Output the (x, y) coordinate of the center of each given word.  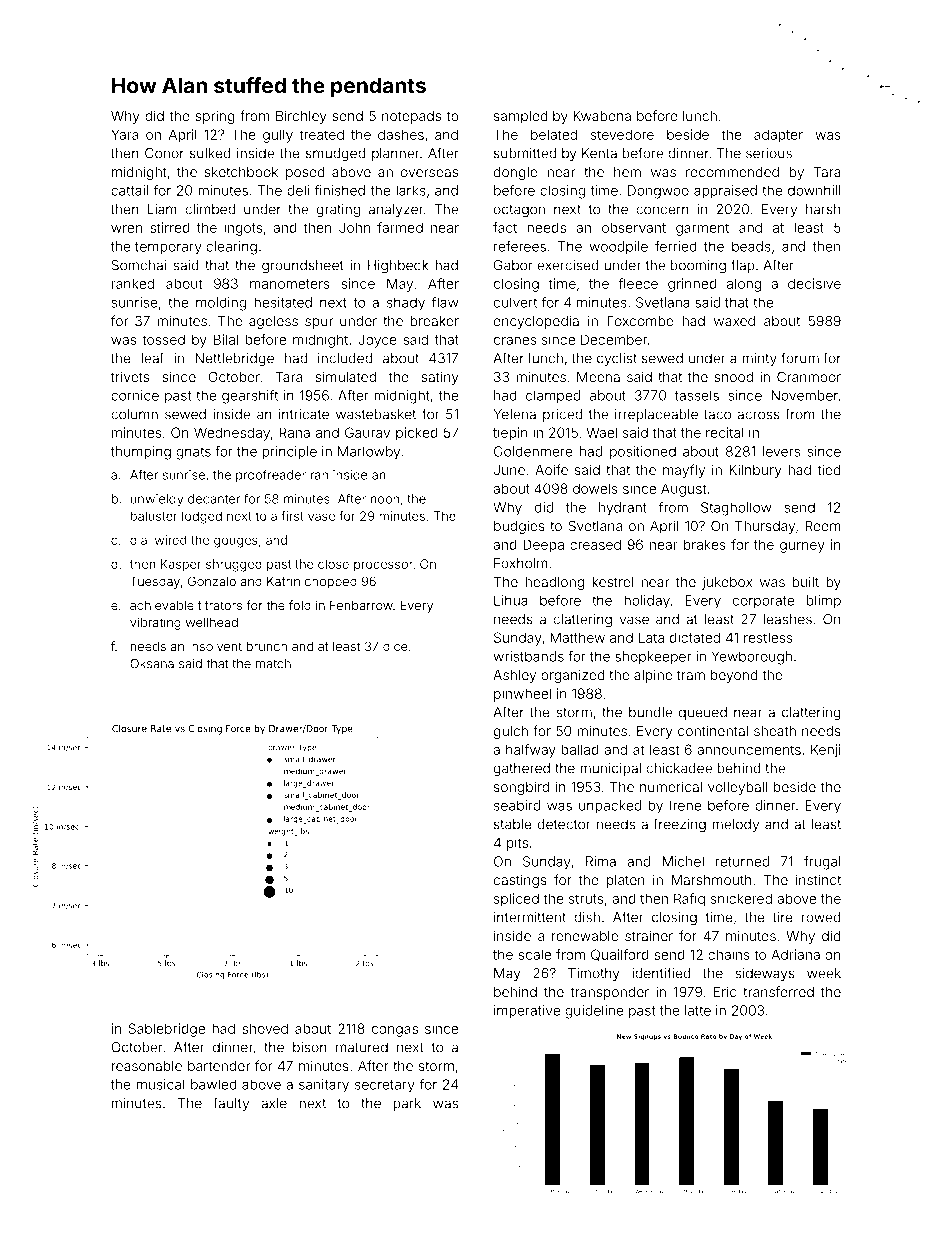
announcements (749, 750)
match (273, 664)
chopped (331, 583)
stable (513, 824)
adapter (778, 136)
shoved (265, 1028)
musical (161, 1084)
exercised (568, 265)
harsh (823, 209)
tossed (163, 340)
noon (385, 500)
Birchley (301, 117)
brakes (705, 544)
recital (725, 432)
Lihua (511, 600)
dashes (401, 134)
